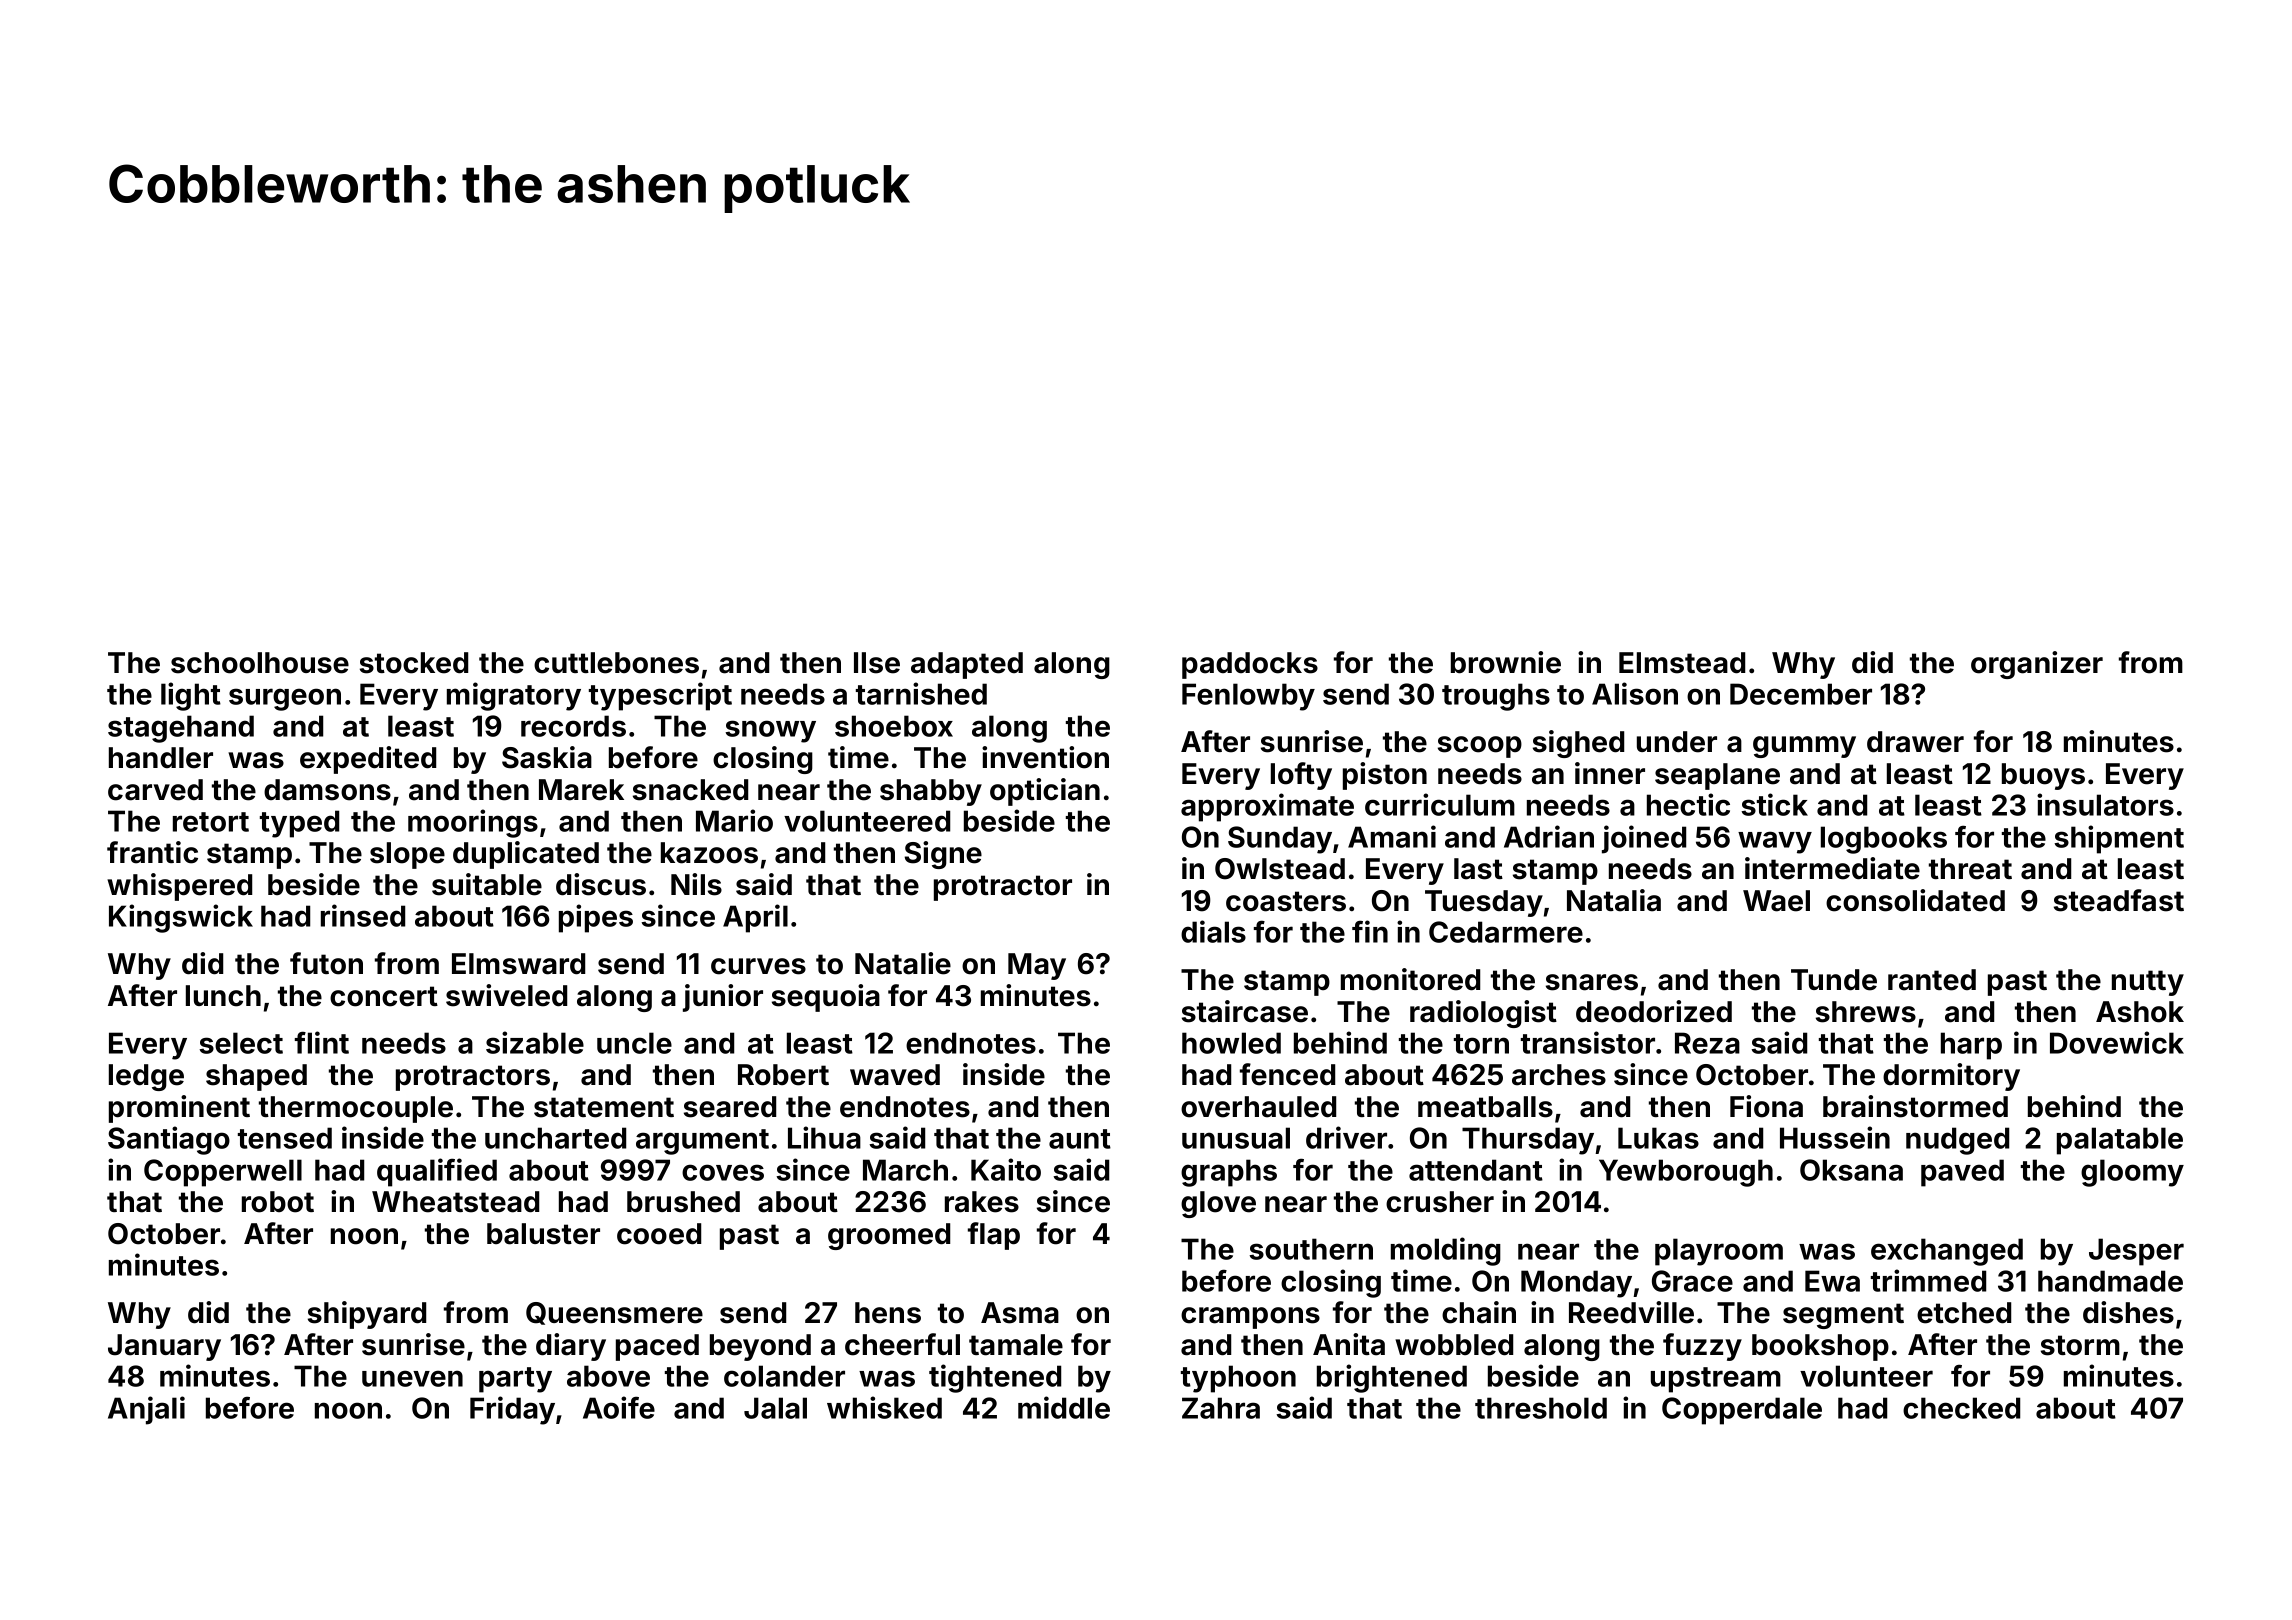  Describe the element at coordinates (327, 790) in the screenshot. I see `damsons` at that location.
